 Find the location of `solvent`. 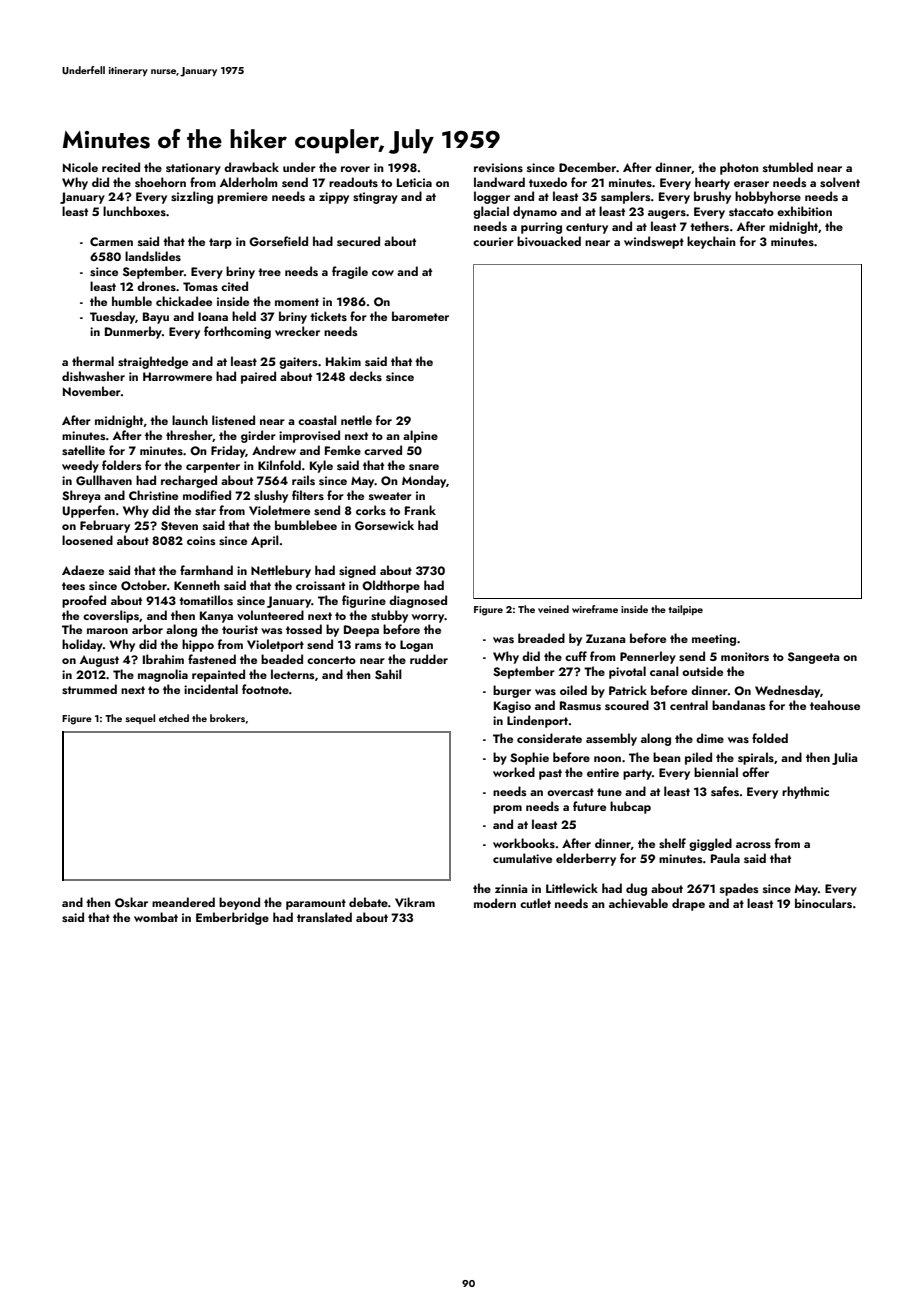

solvent is located at coordinates (840, 182).
